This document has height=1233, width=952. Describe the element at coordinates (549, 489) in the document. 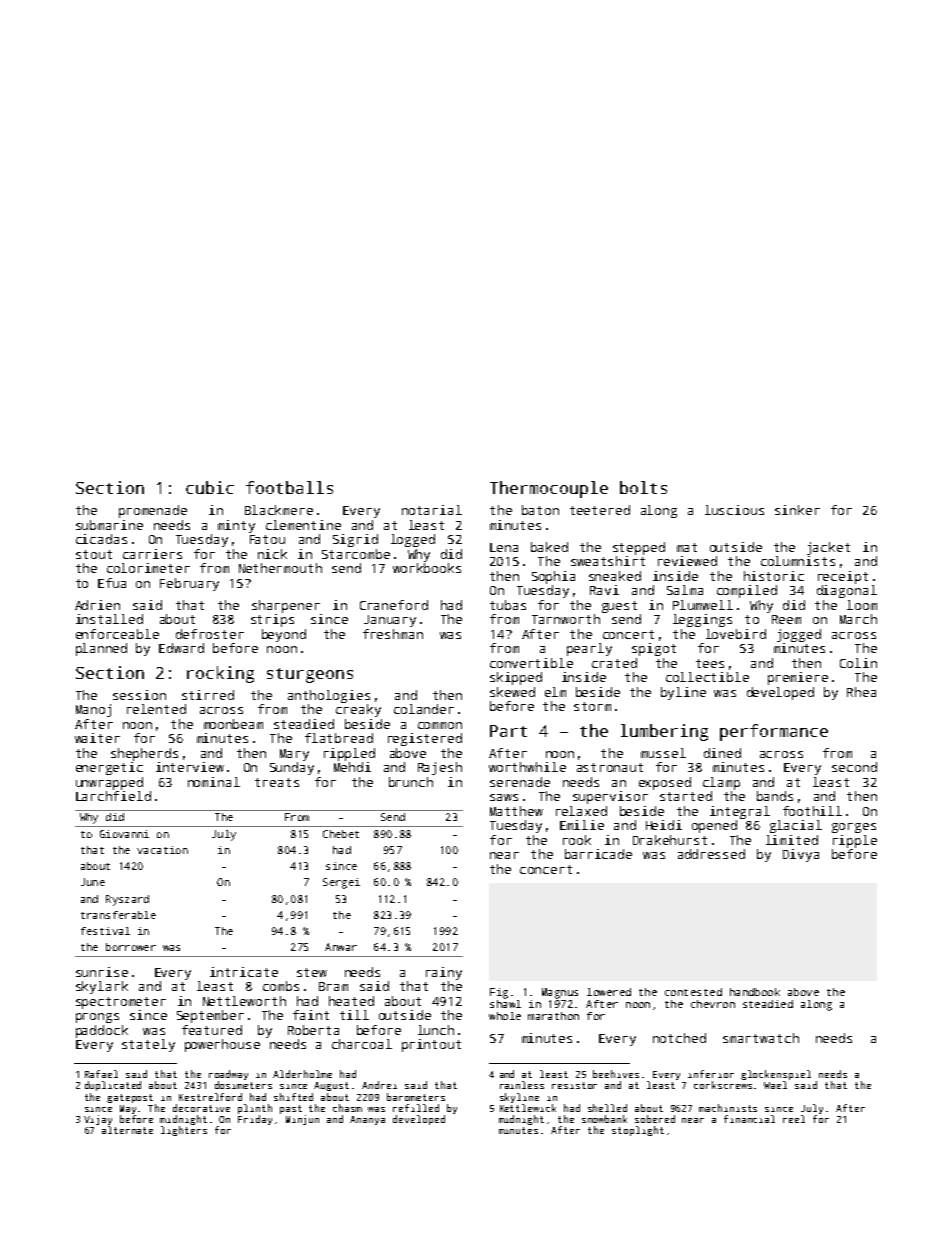

I see `Thermocouple` at that location.
